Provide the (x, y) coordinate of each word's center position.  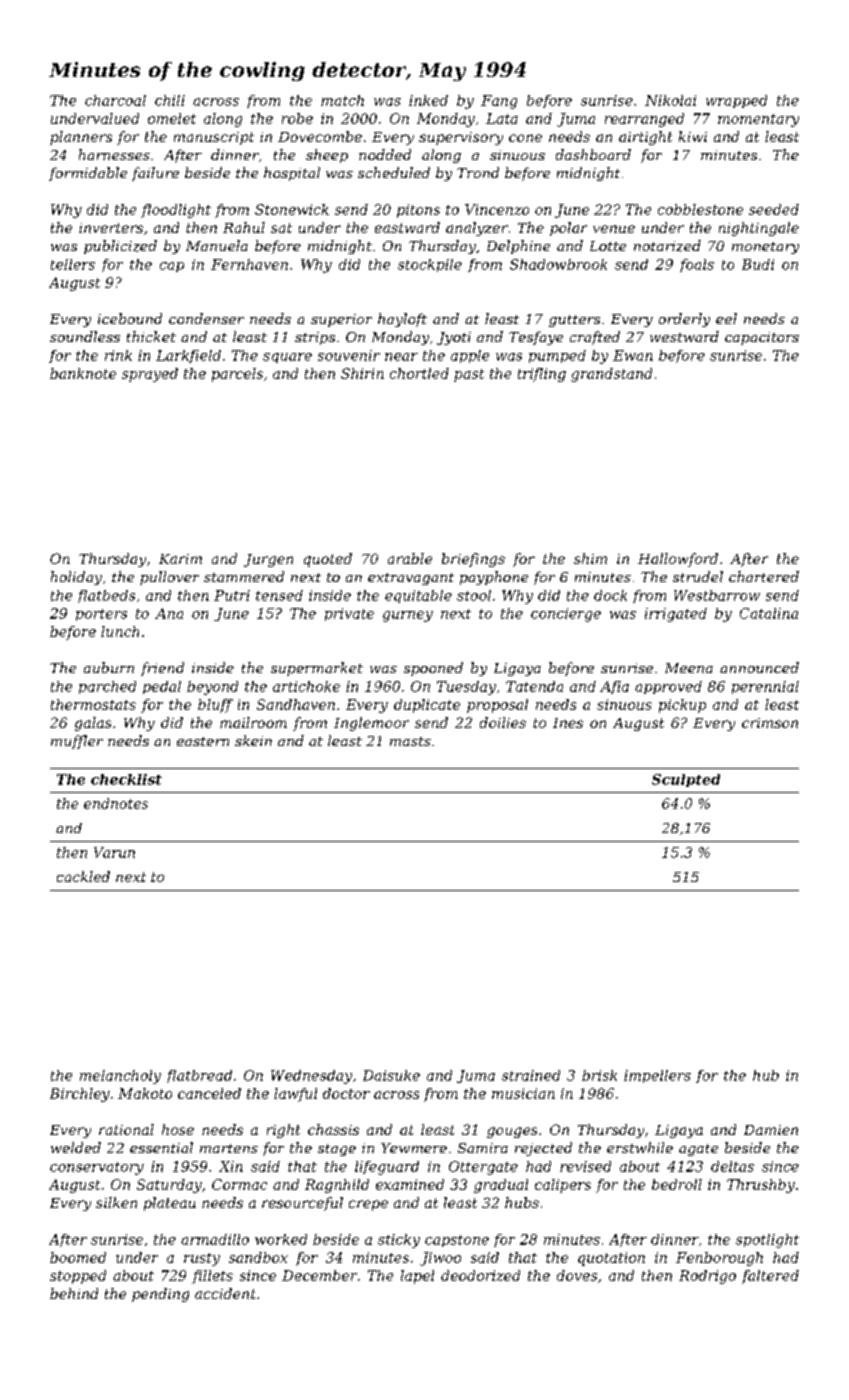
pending (160, 1295)
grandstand (611, 375)
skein (253, 740)
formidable (88, 174)
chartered (764, 576)
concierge (566, 615)
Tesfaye (536, 338)
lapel (417, 1277)
